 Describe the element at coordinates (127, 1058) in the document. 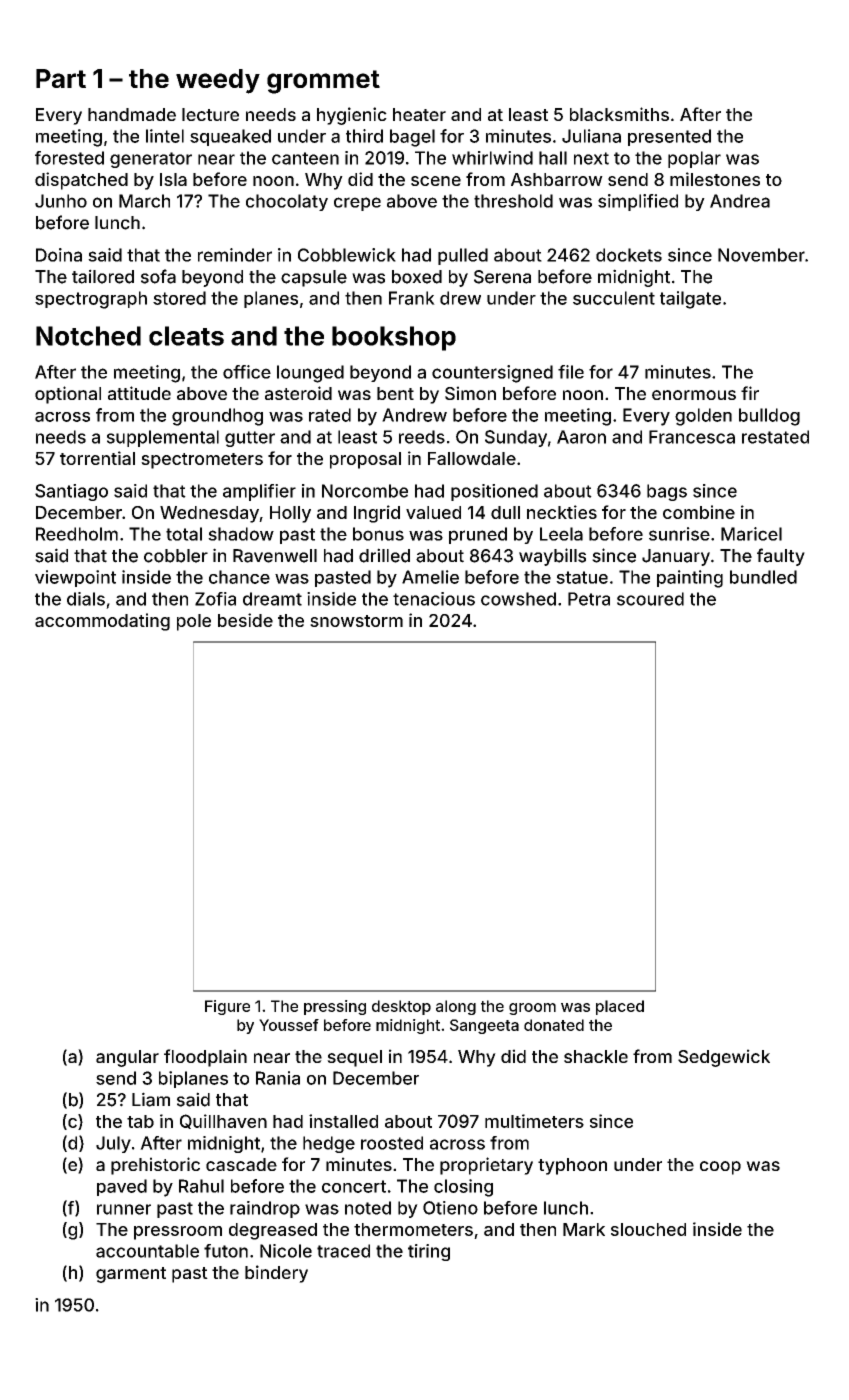

I see `angular` at that location.
